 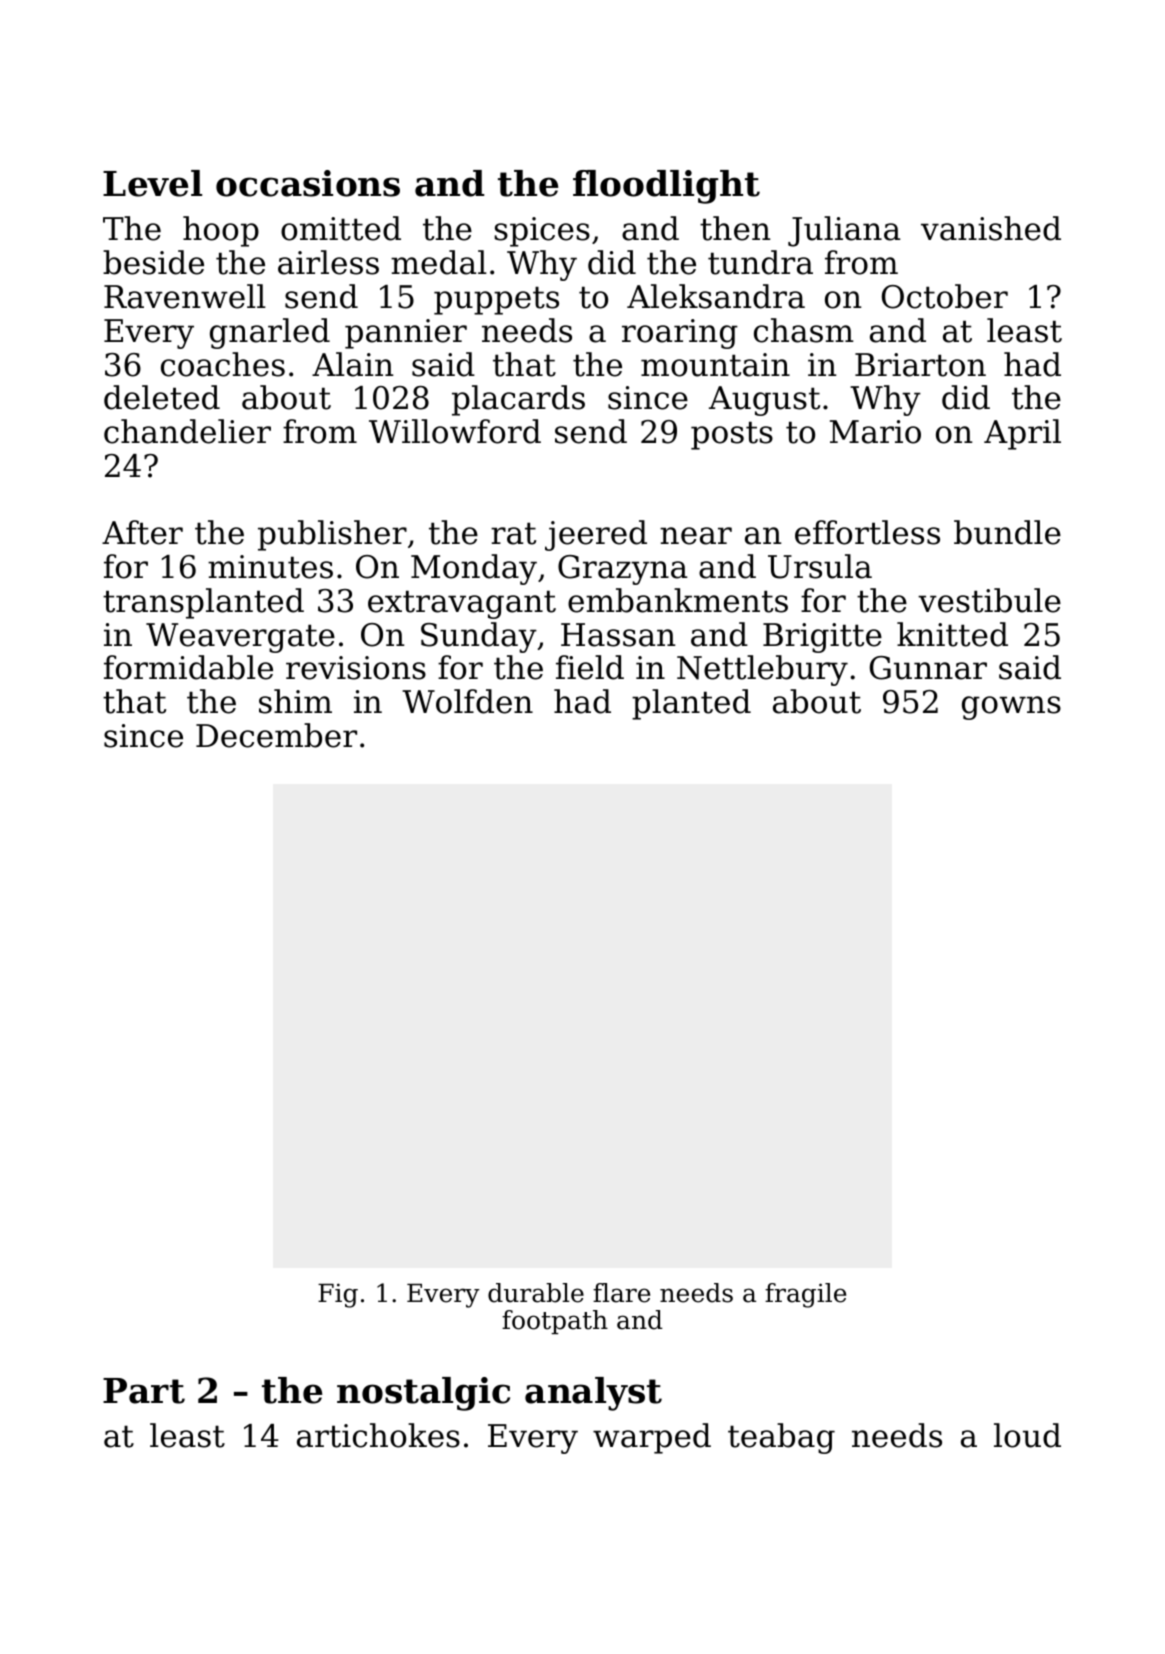 I want to click on artichokes, so click(x=378, y=1435).
